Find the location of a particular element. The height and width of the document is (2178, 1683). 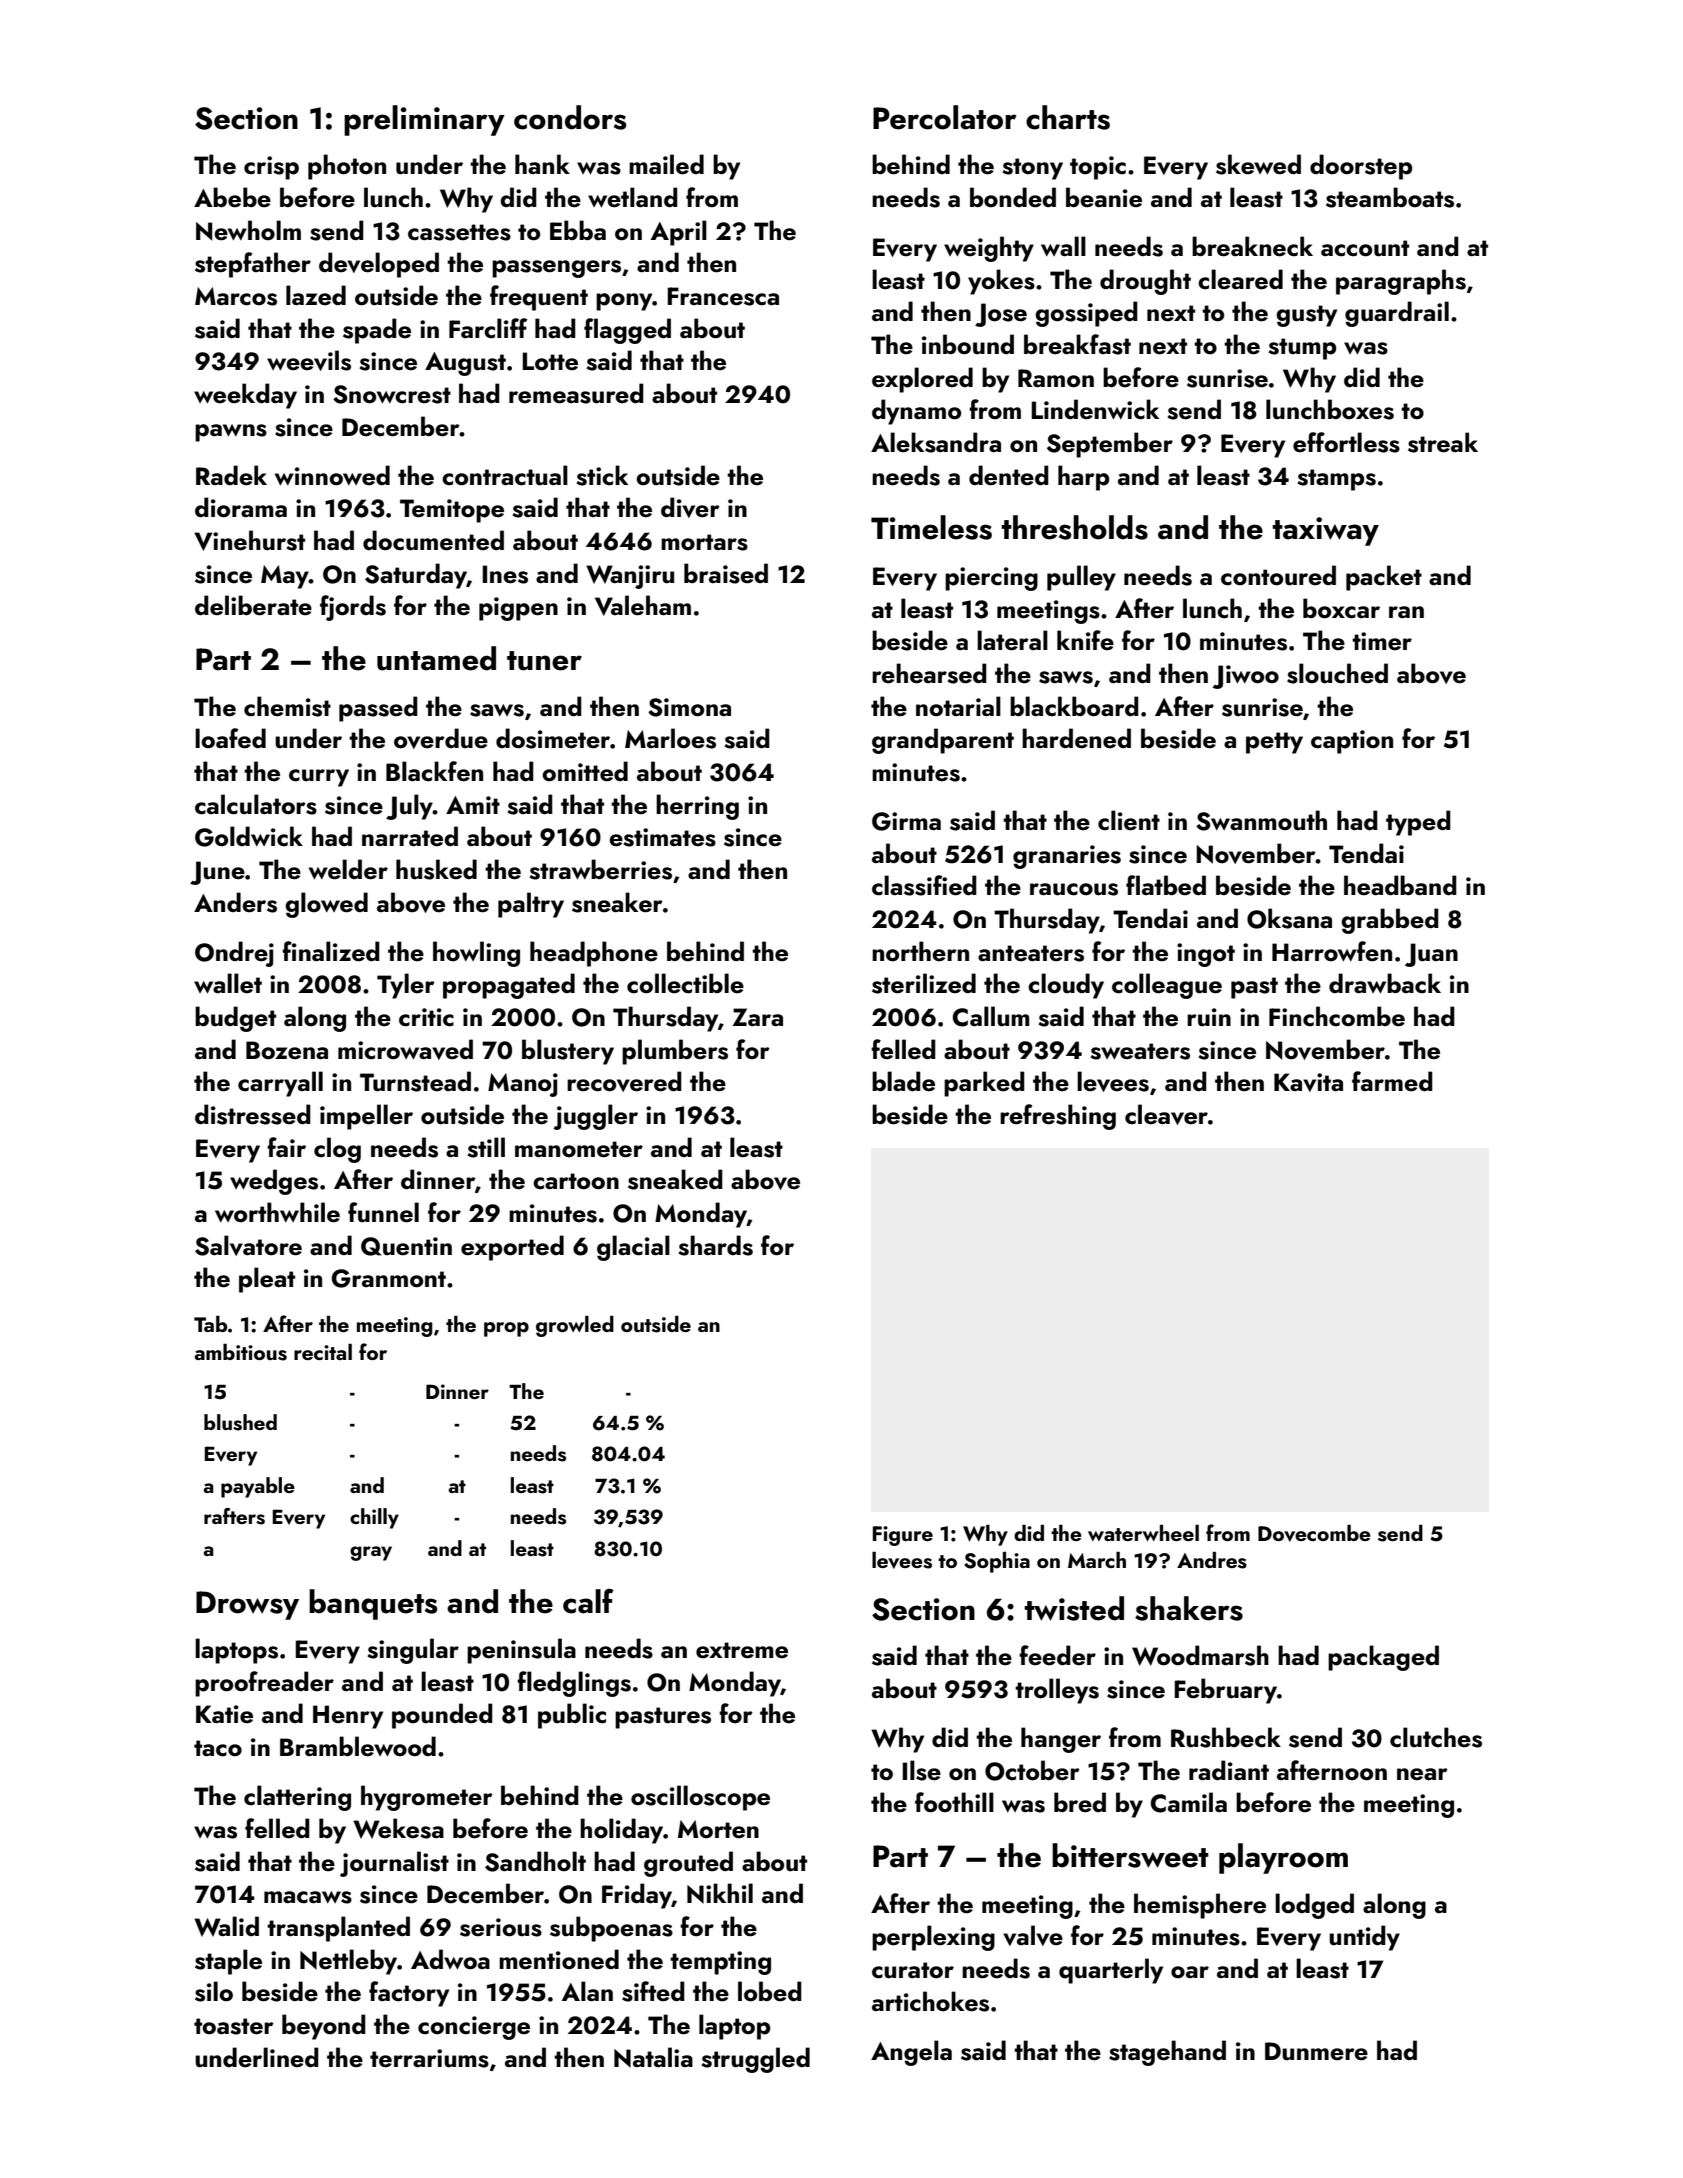

Dovecombe is located at coordinates (1314, 1533).
